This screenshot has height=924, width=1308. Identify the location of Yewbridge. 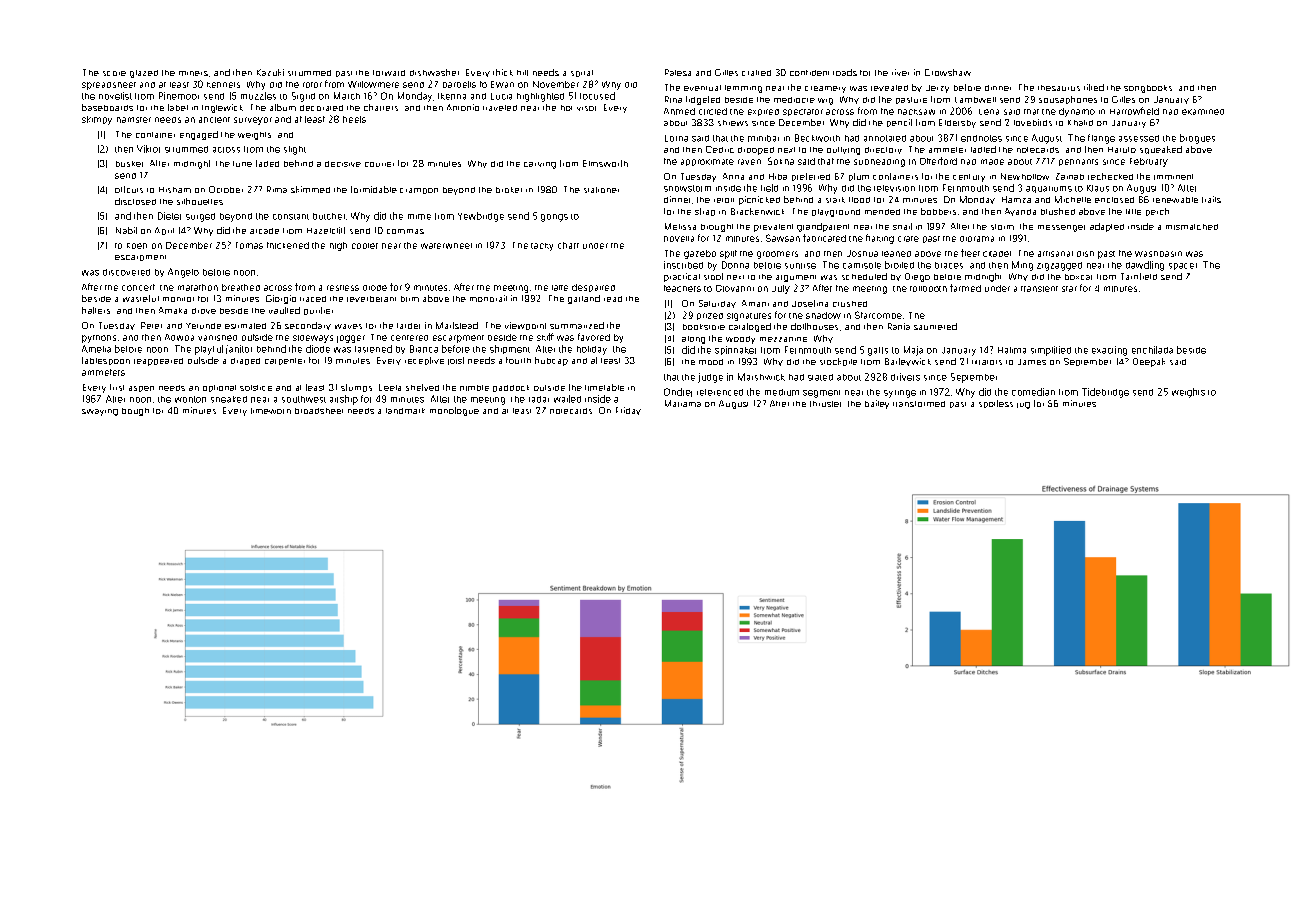
(481, 217).
